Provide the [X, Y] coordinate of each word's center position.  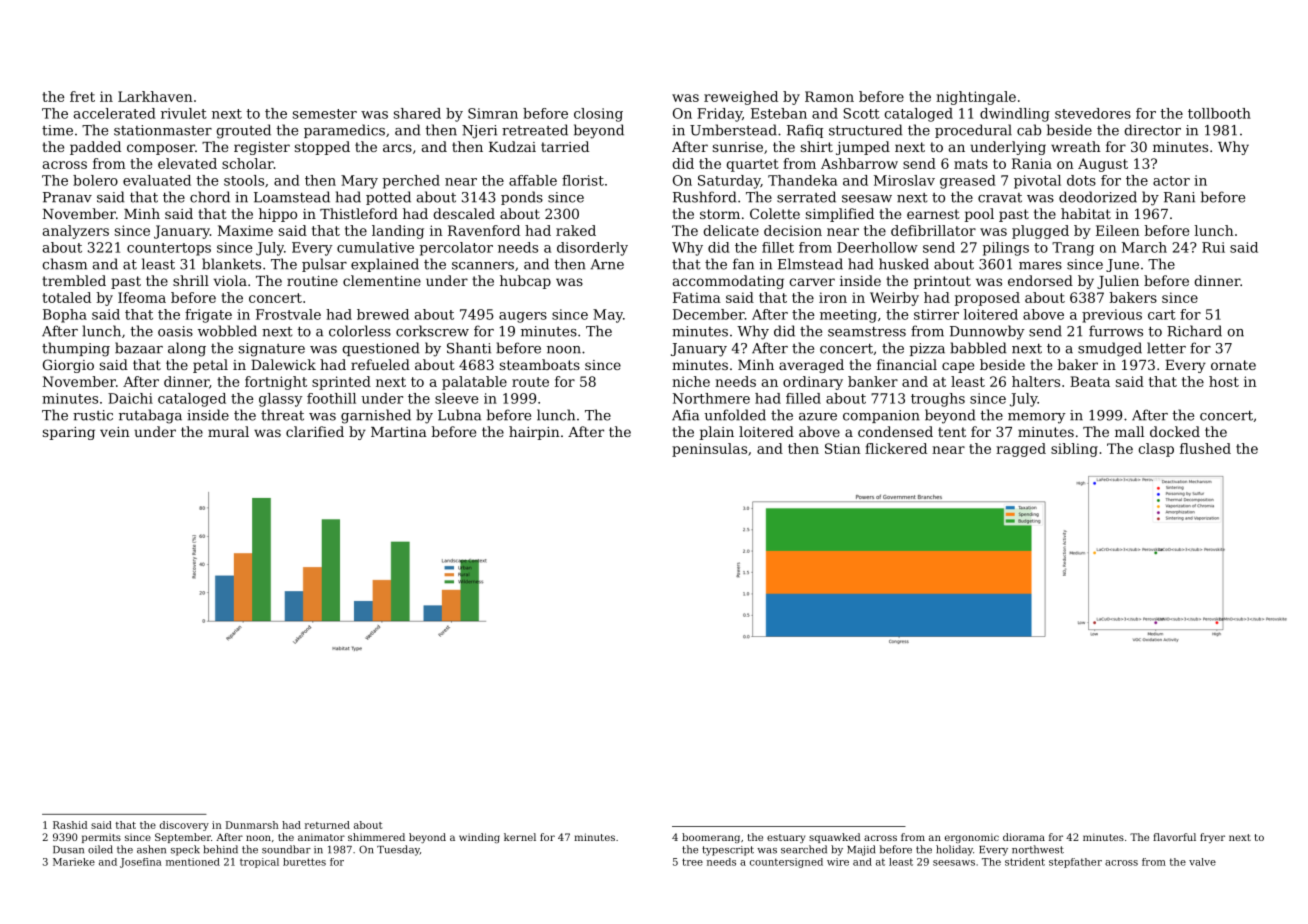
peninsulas [709, 450]
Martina [399, 432]
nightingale [976, 98]
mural [228, 431]
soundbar [286, 849]
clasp [1156, 450]
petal [210, 366]
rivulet [184, 113]
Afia [685, 415]
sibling [1074, 450]
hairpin [534, 433]
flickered [896, 448]
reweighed [741, 98]
